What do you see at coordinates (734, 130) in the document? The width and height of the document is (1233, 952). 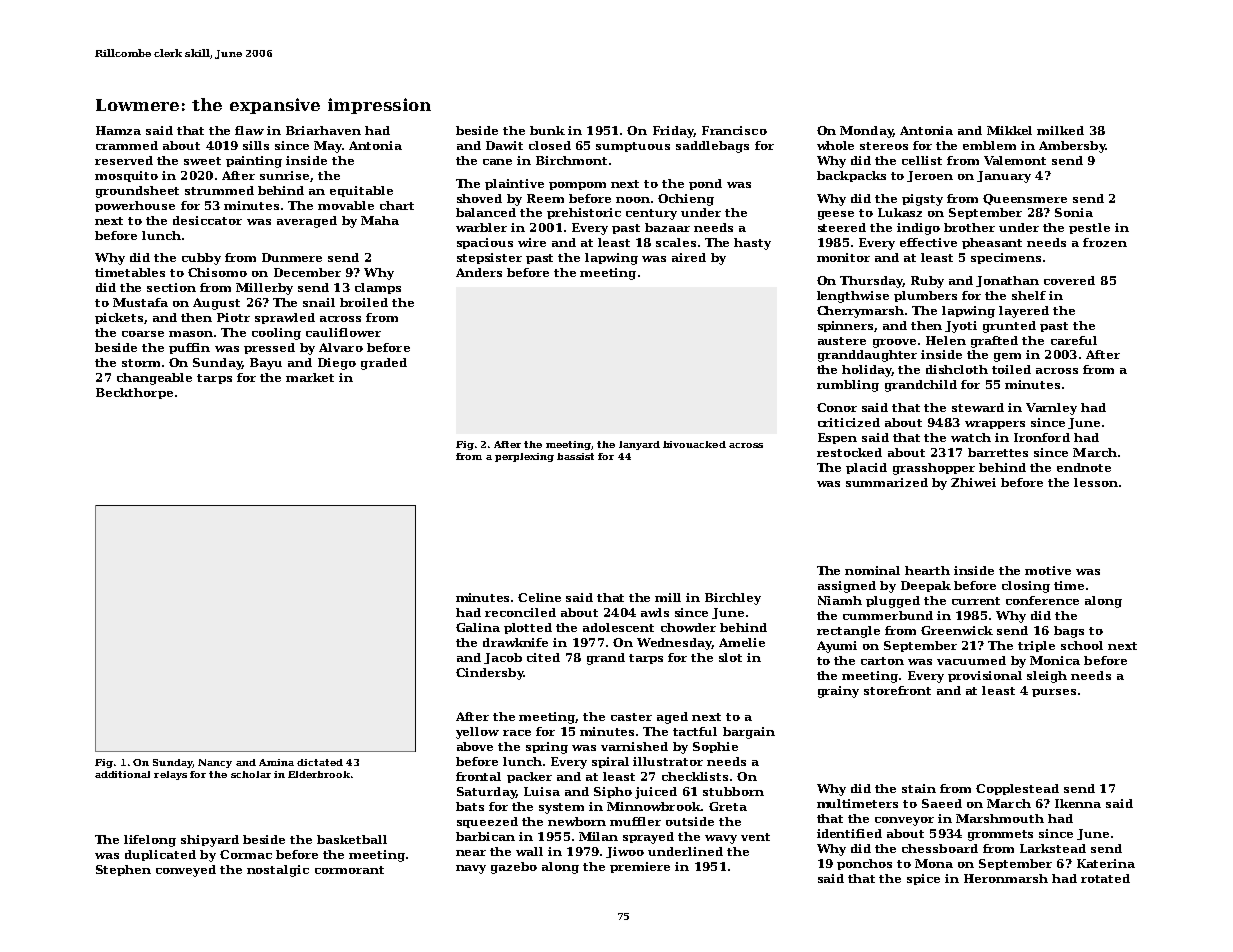 I see `Francisco` at bounding box center [734, 130].
